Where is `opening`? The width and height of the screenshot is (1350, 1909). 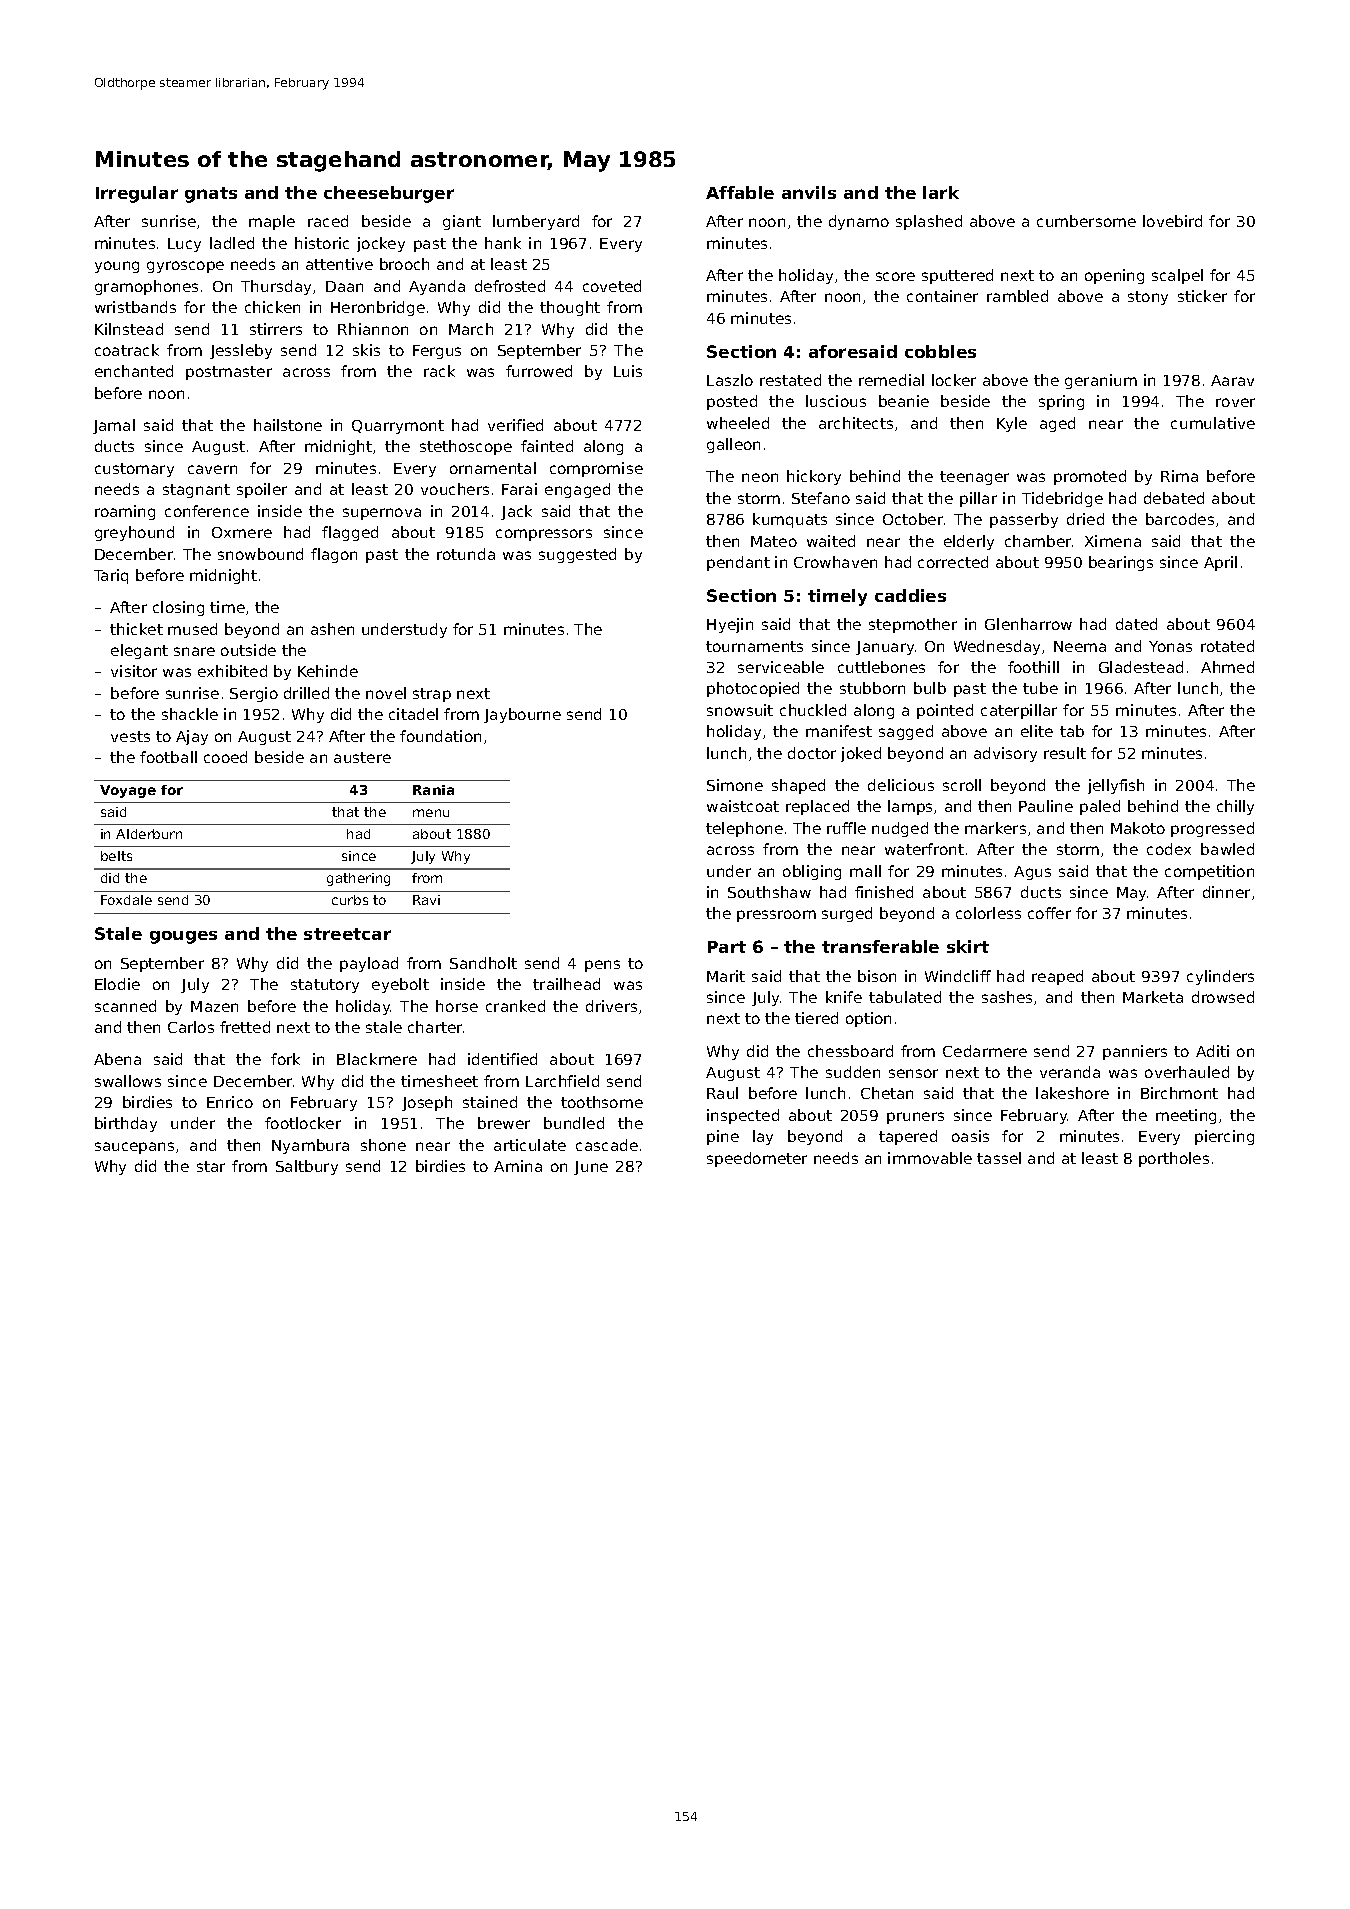
opening is located at coordinates (1114, 276).
